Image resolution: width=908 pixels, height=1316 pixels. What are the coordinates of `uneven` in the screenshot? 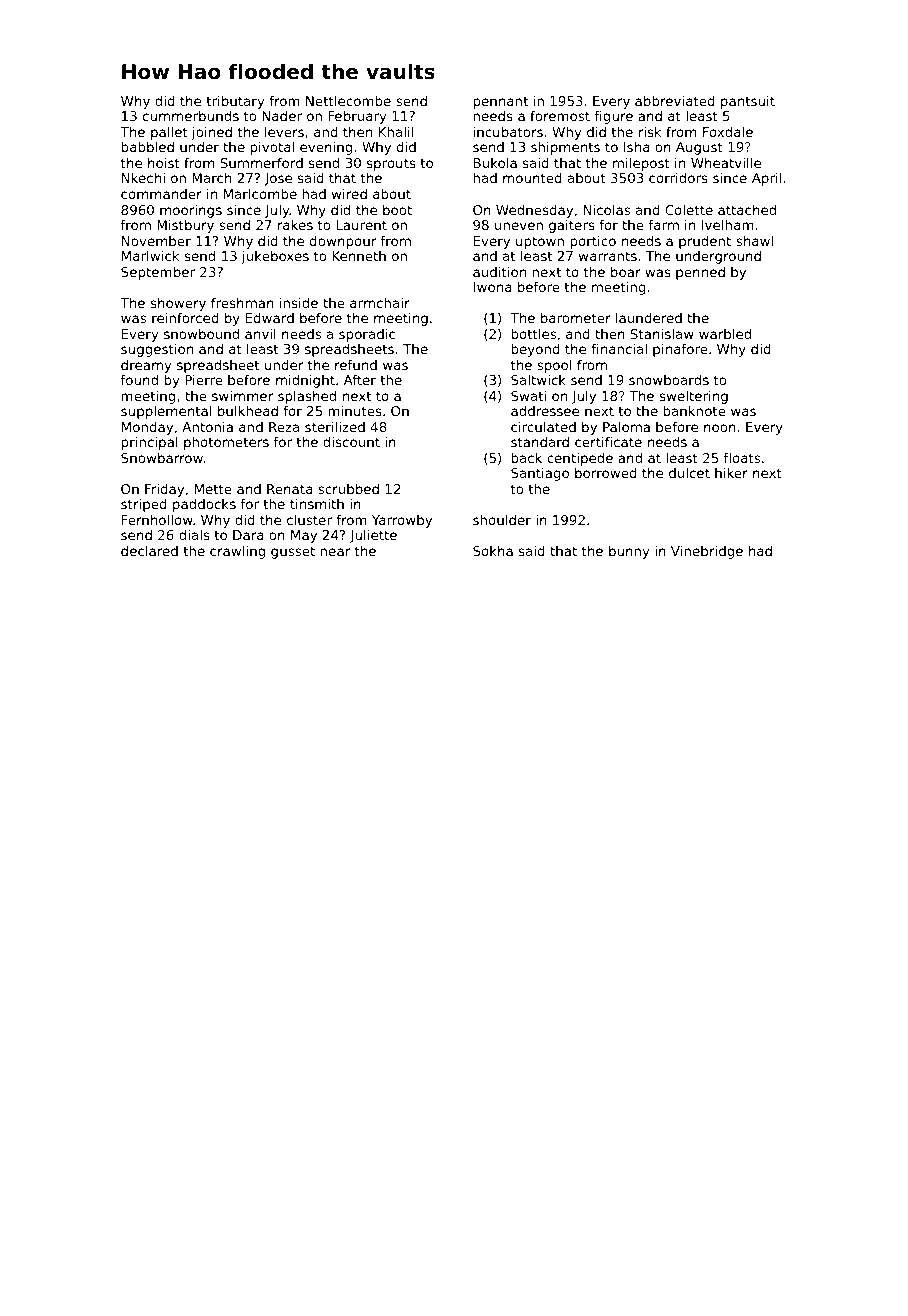 It's located at (519, 226).
